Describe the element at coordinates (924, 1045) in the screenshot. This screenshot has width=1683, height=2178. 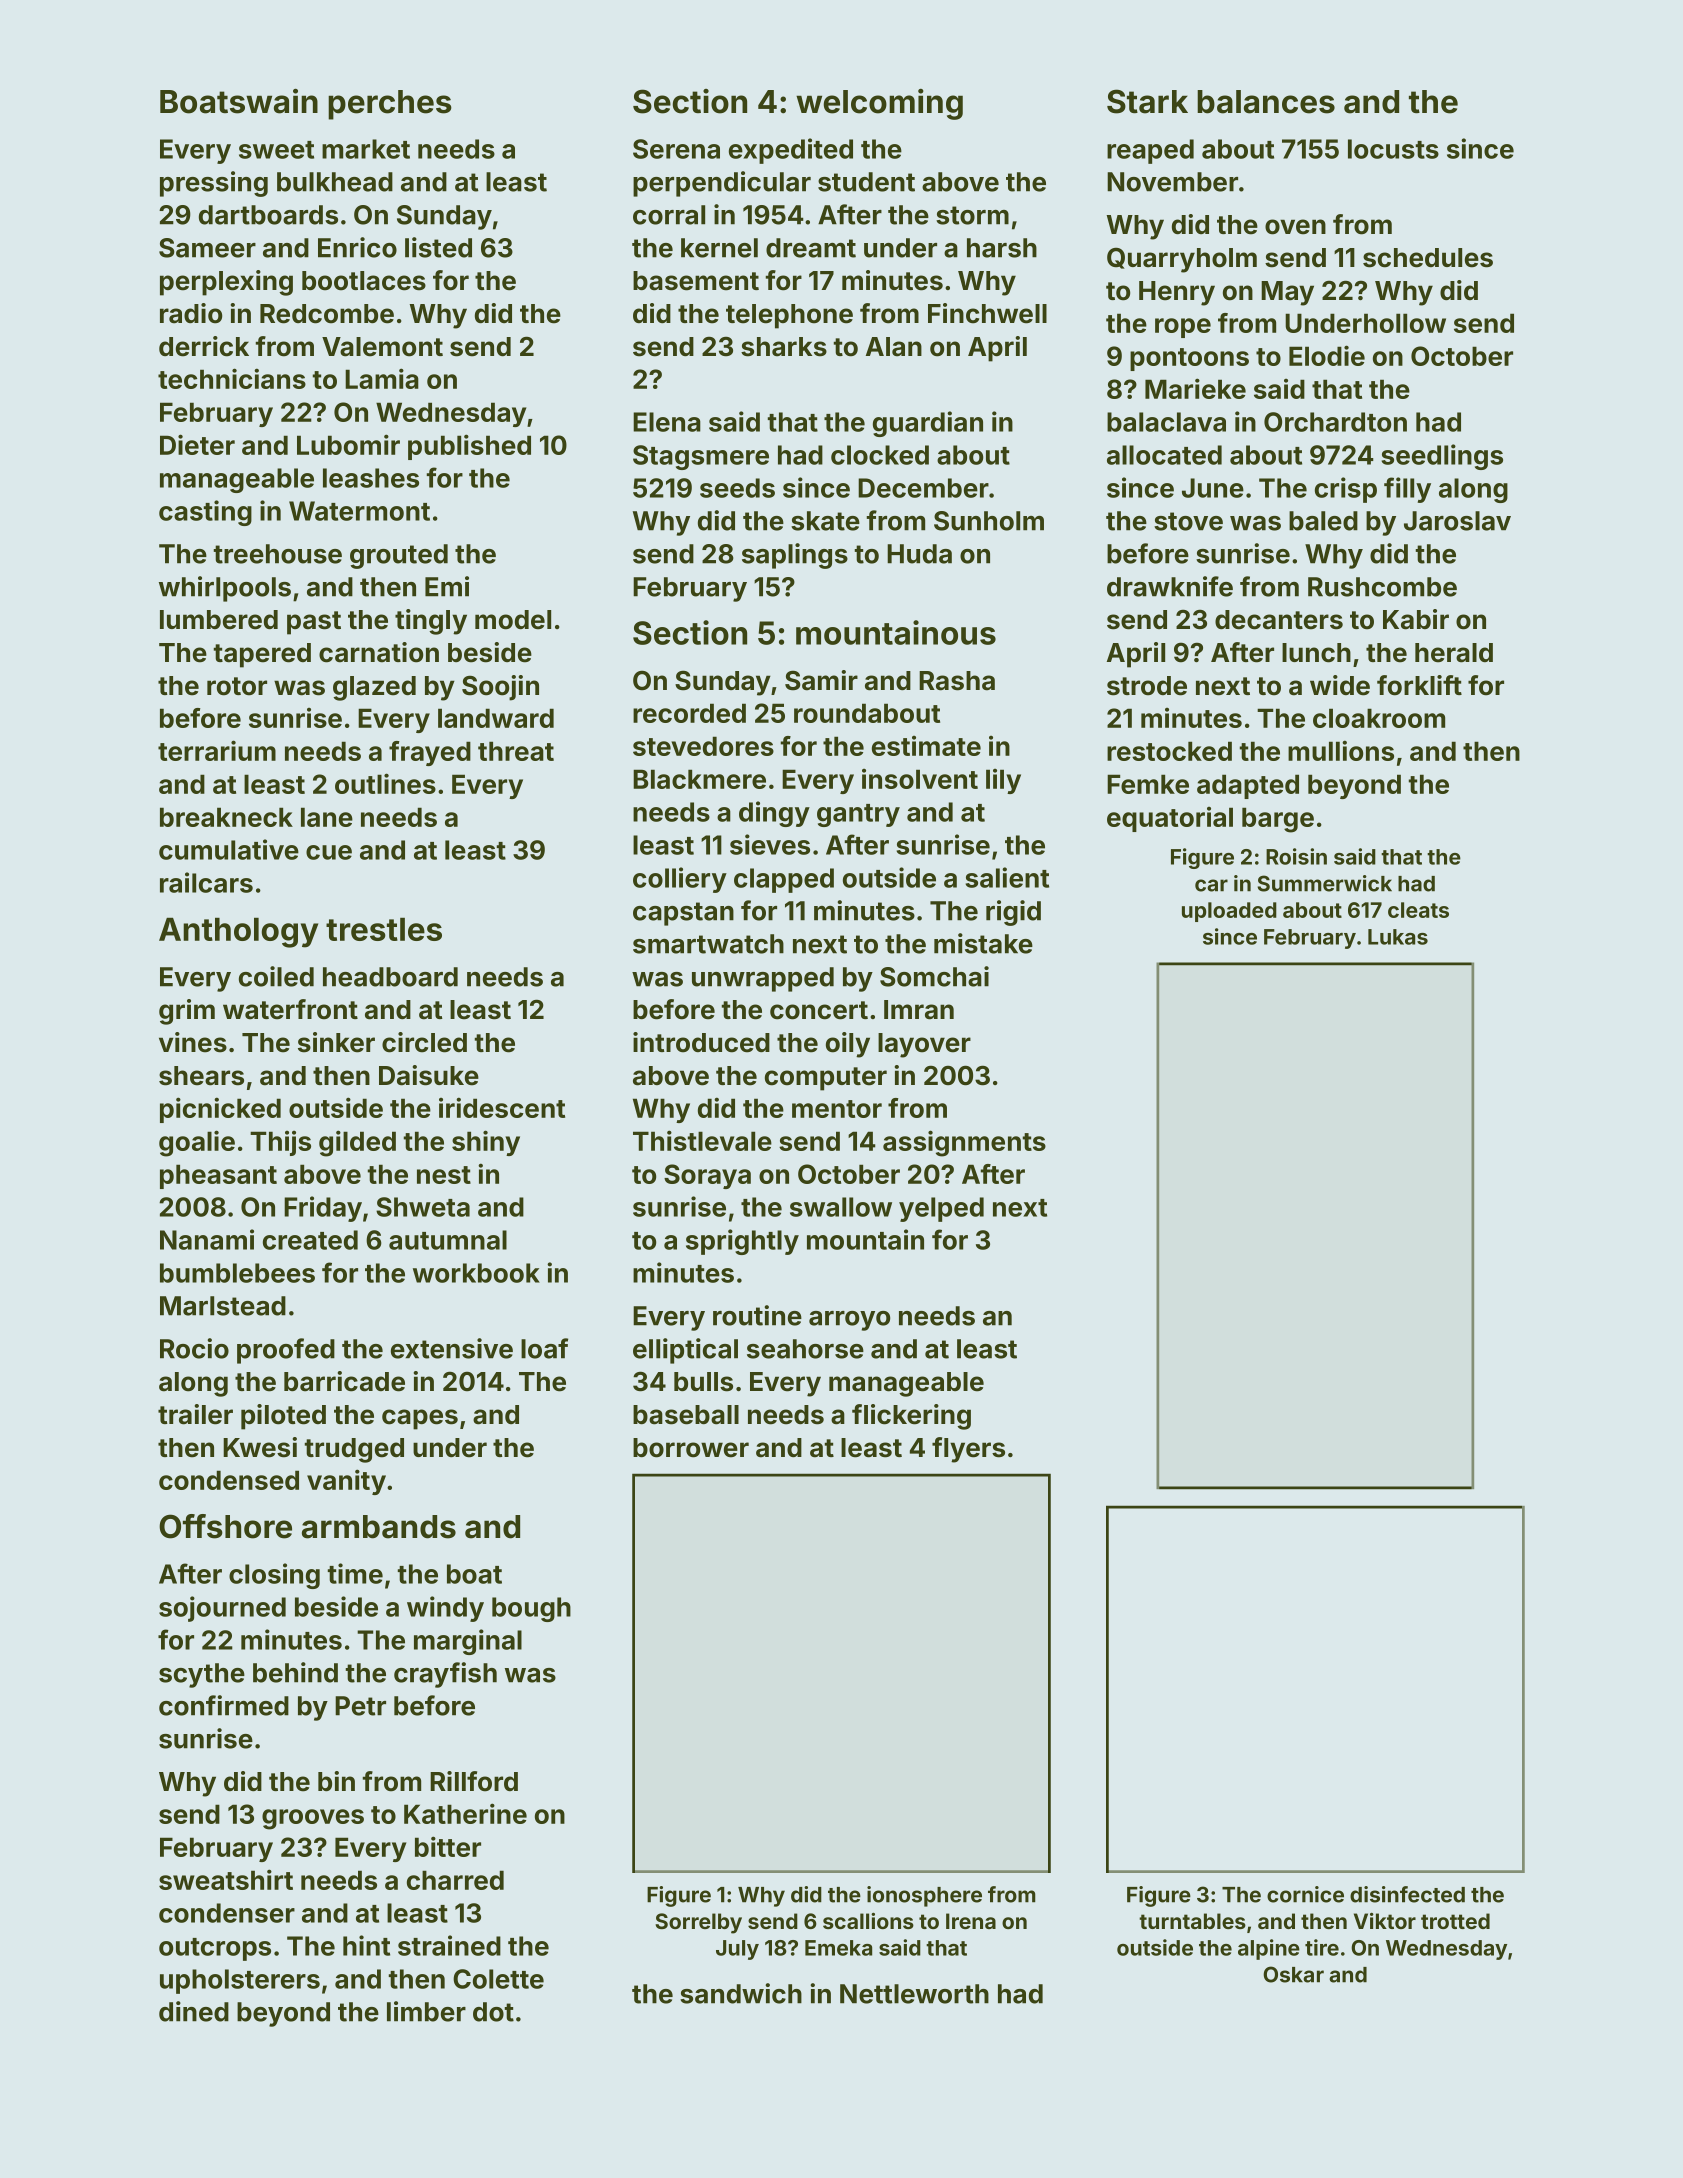
I see `layover` at that location.
